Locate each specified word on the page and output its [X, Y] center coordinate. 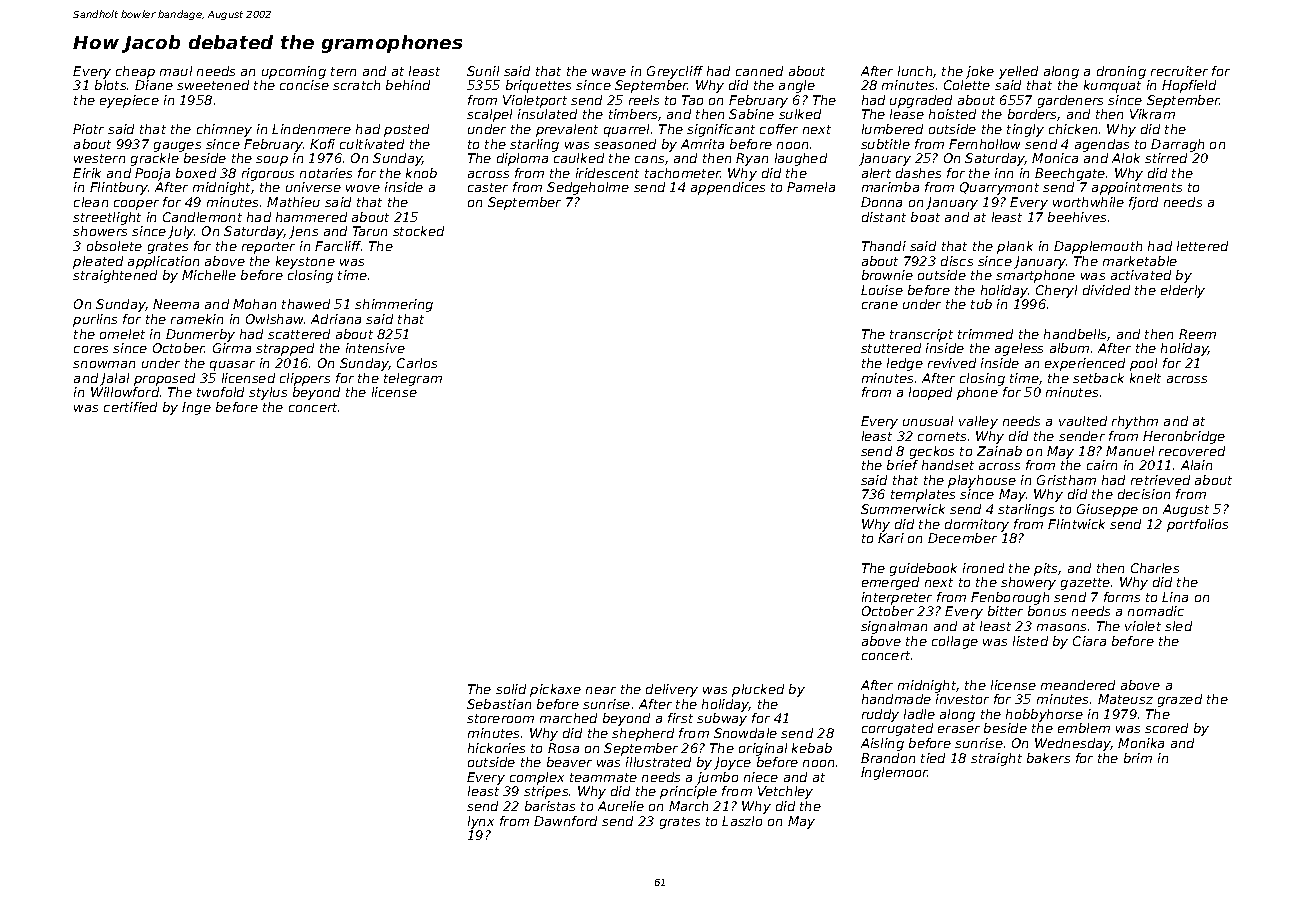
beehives [1077, 217]
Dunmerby [200, 335]
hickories [496, 748]
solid [511, 689]
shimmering [394, 305]
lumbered [892, 129]
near [601, 690]
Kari [891, 538]
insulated [547, 114]
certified [130, 407]
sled [1178, 626]
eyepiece [129, 101]
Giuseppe [1107, 510]
